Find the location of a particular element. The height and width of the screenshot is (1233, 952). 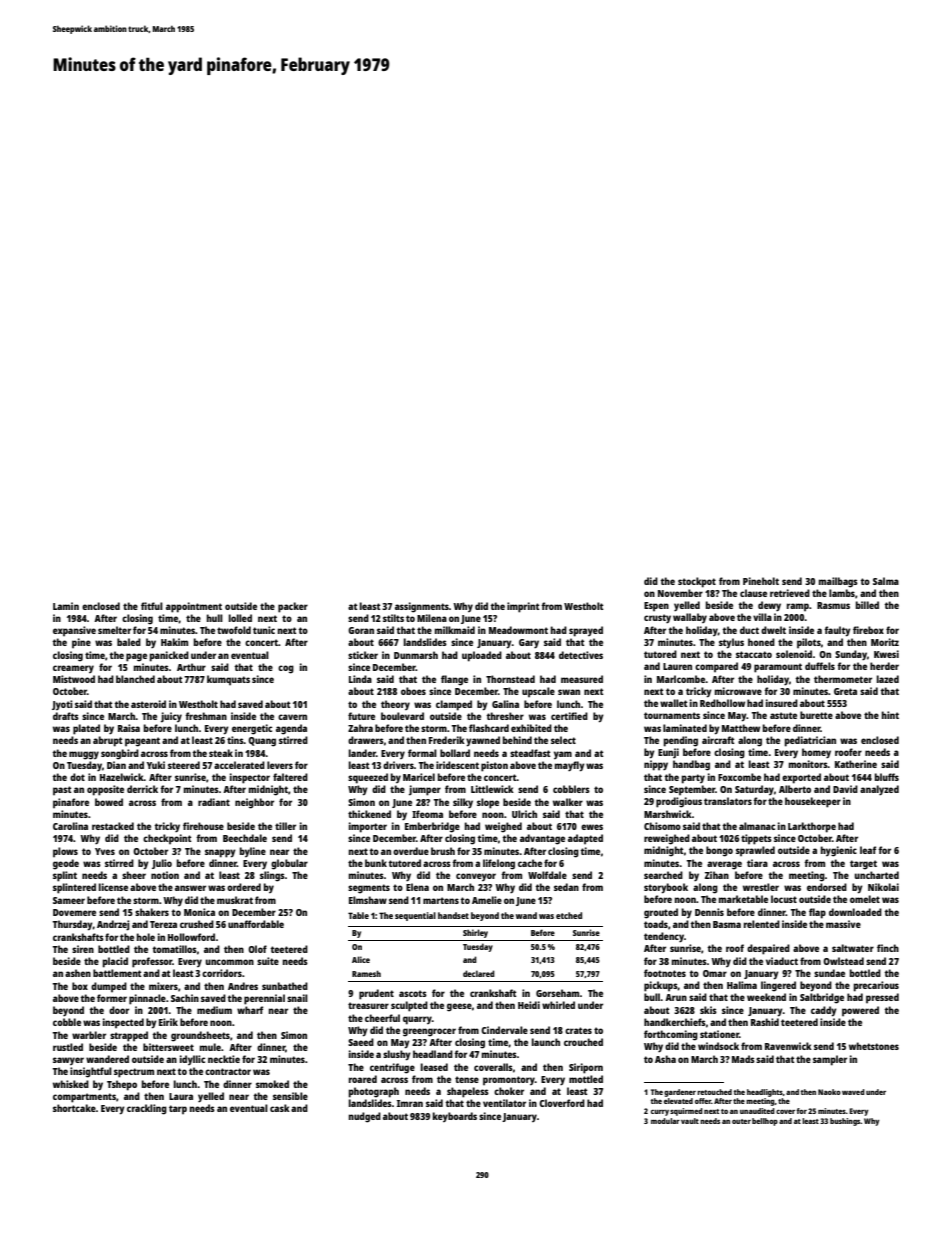

baled is located at coordinates (129, 642).
